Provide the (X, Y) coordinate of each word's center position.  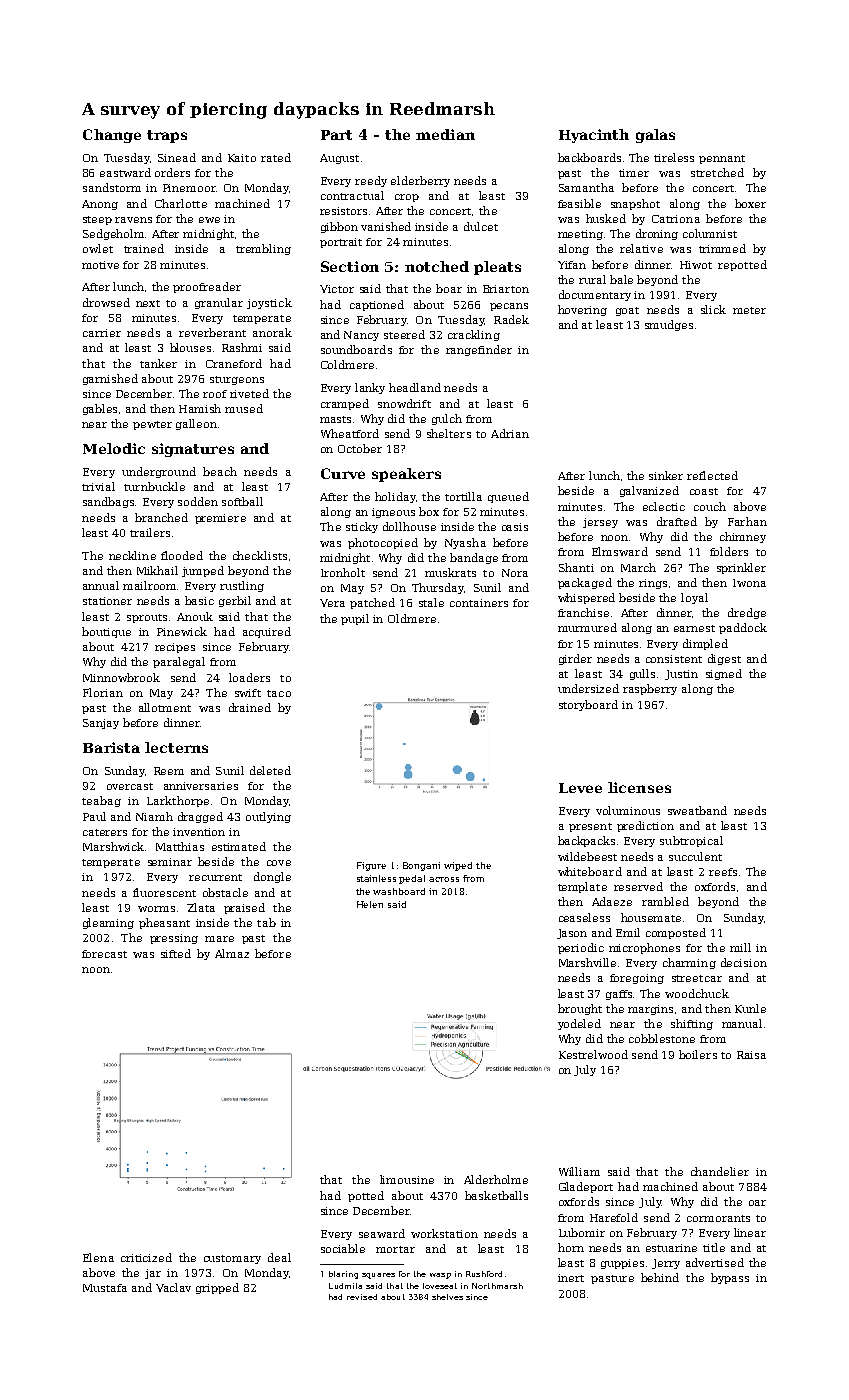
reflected (712, 475)
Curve (343, 473)
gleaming (108, 923)
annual (101, 585)
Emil (628, 932)
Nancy (361, 336)
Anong (100, 205)
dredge (747, 613)
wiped (458, 866)
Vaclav (173, 1287)
